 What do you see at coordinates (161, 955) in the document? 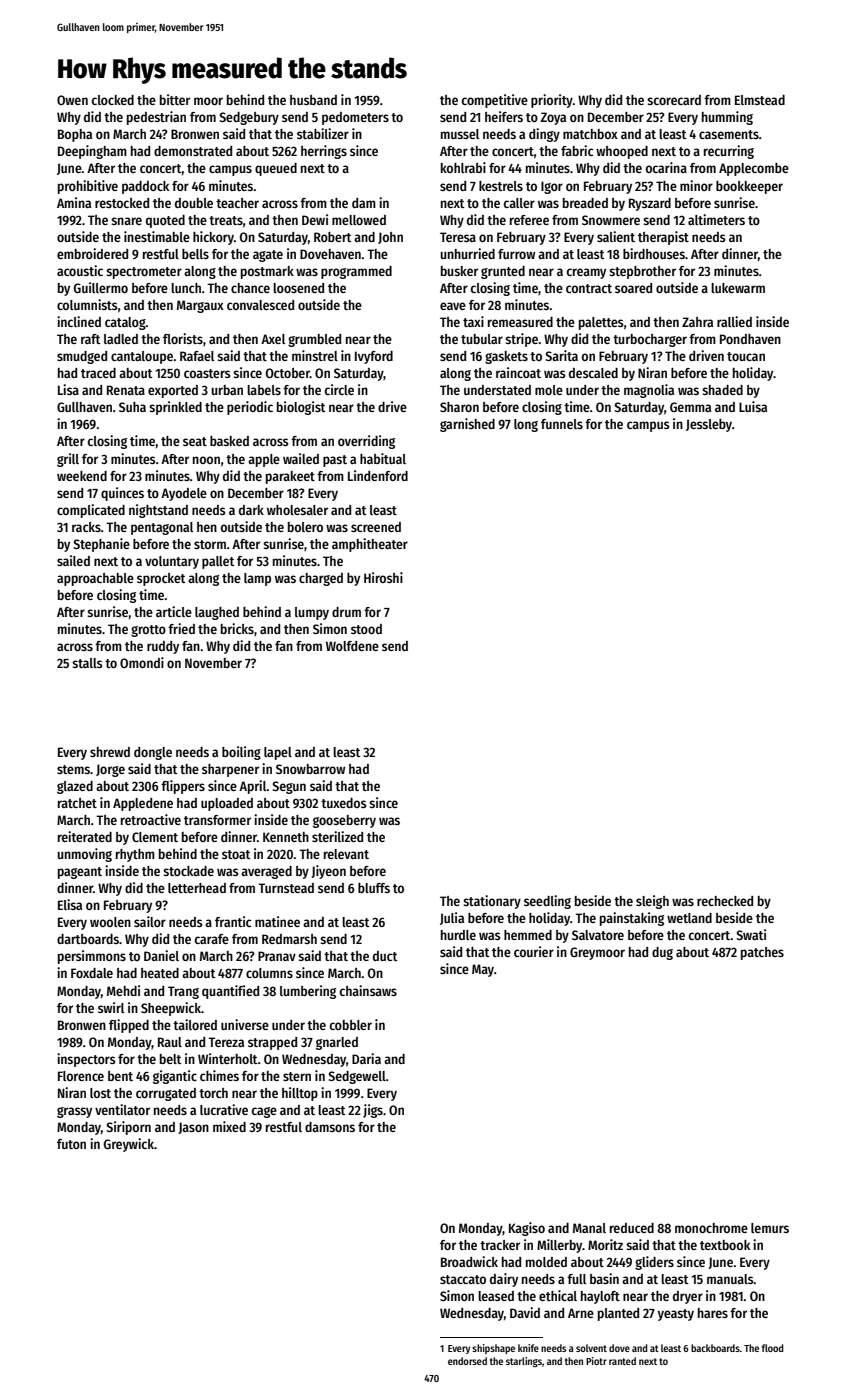
I see `Daniel` at bounding box center [161, 955].
